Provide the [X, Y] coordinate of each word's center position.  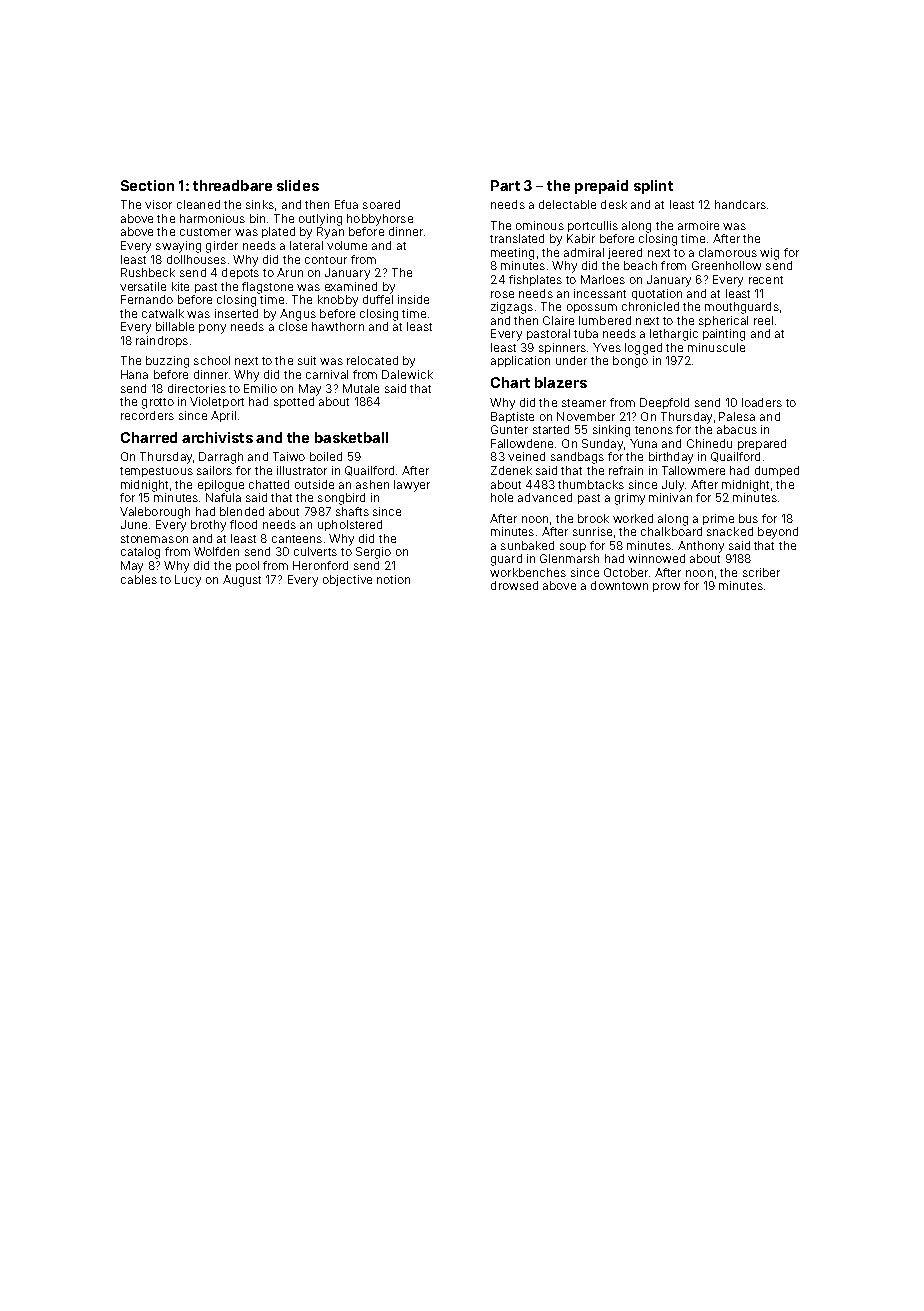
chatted [269, 484]
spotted [294, 402]
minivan [670, 497]
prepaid [601, 187]
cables [139, 579]
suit [307, 360]
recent [766, 280]
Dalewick [407, 374]
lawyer [412, 486]
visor [158, 204]
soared [381, 204]
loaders [762, 402]
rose [502, 294]
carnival [327, 374]
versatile [143, 286]
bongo [630, 362]
